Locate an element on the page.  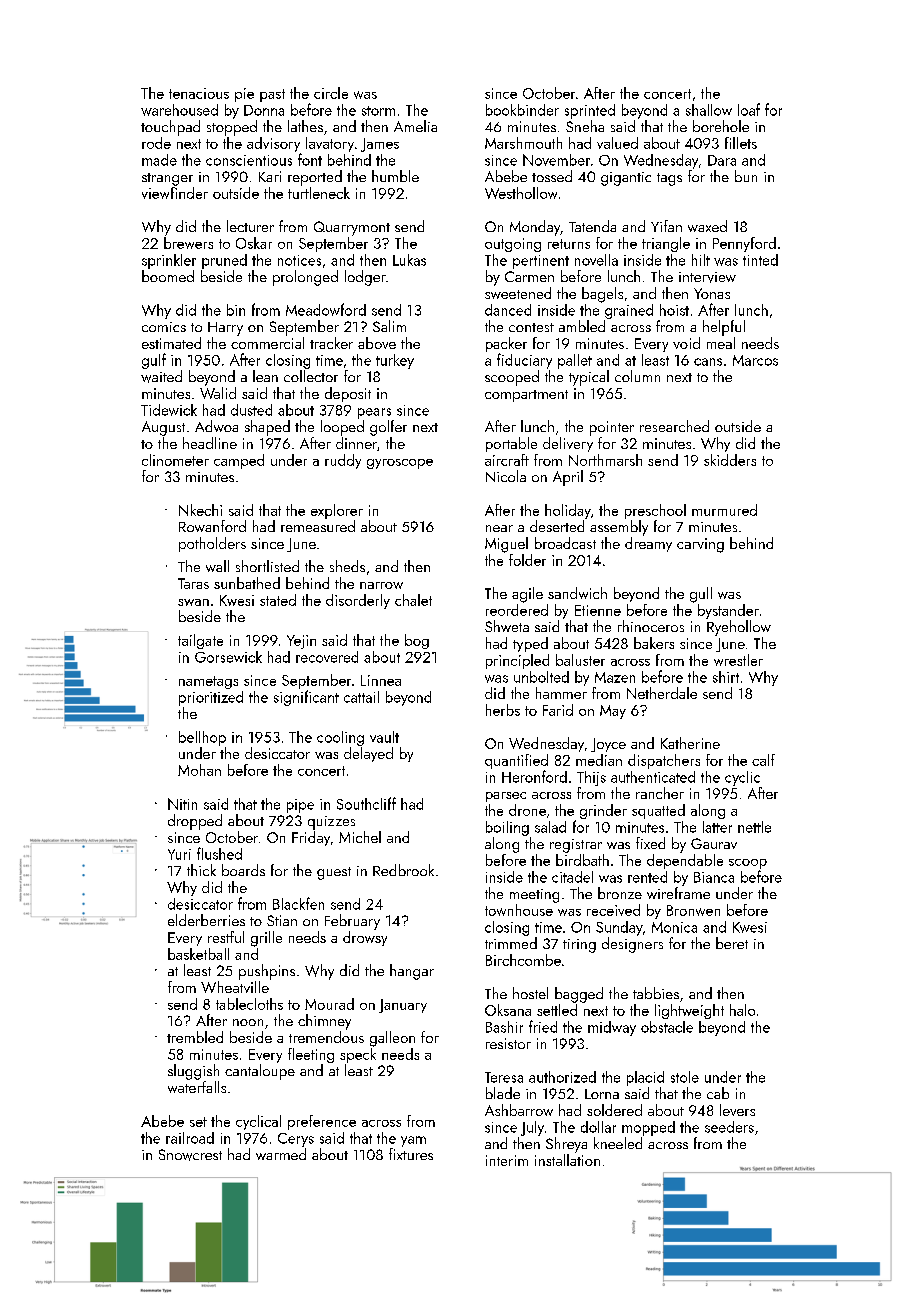
Nicola is located at coordinates (506, 476).
